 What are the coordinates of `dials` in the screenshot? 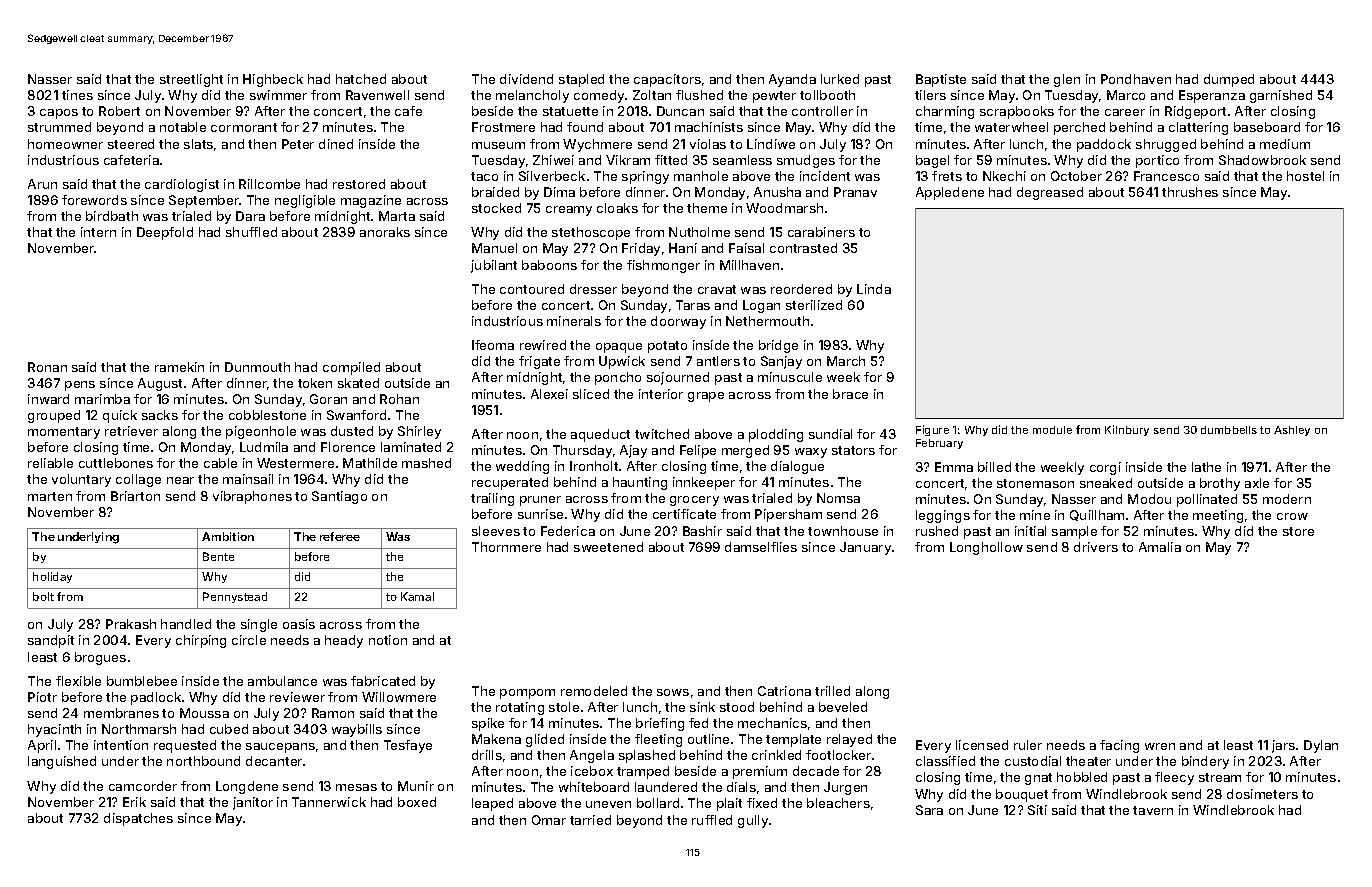 It's located at (741, 787).
